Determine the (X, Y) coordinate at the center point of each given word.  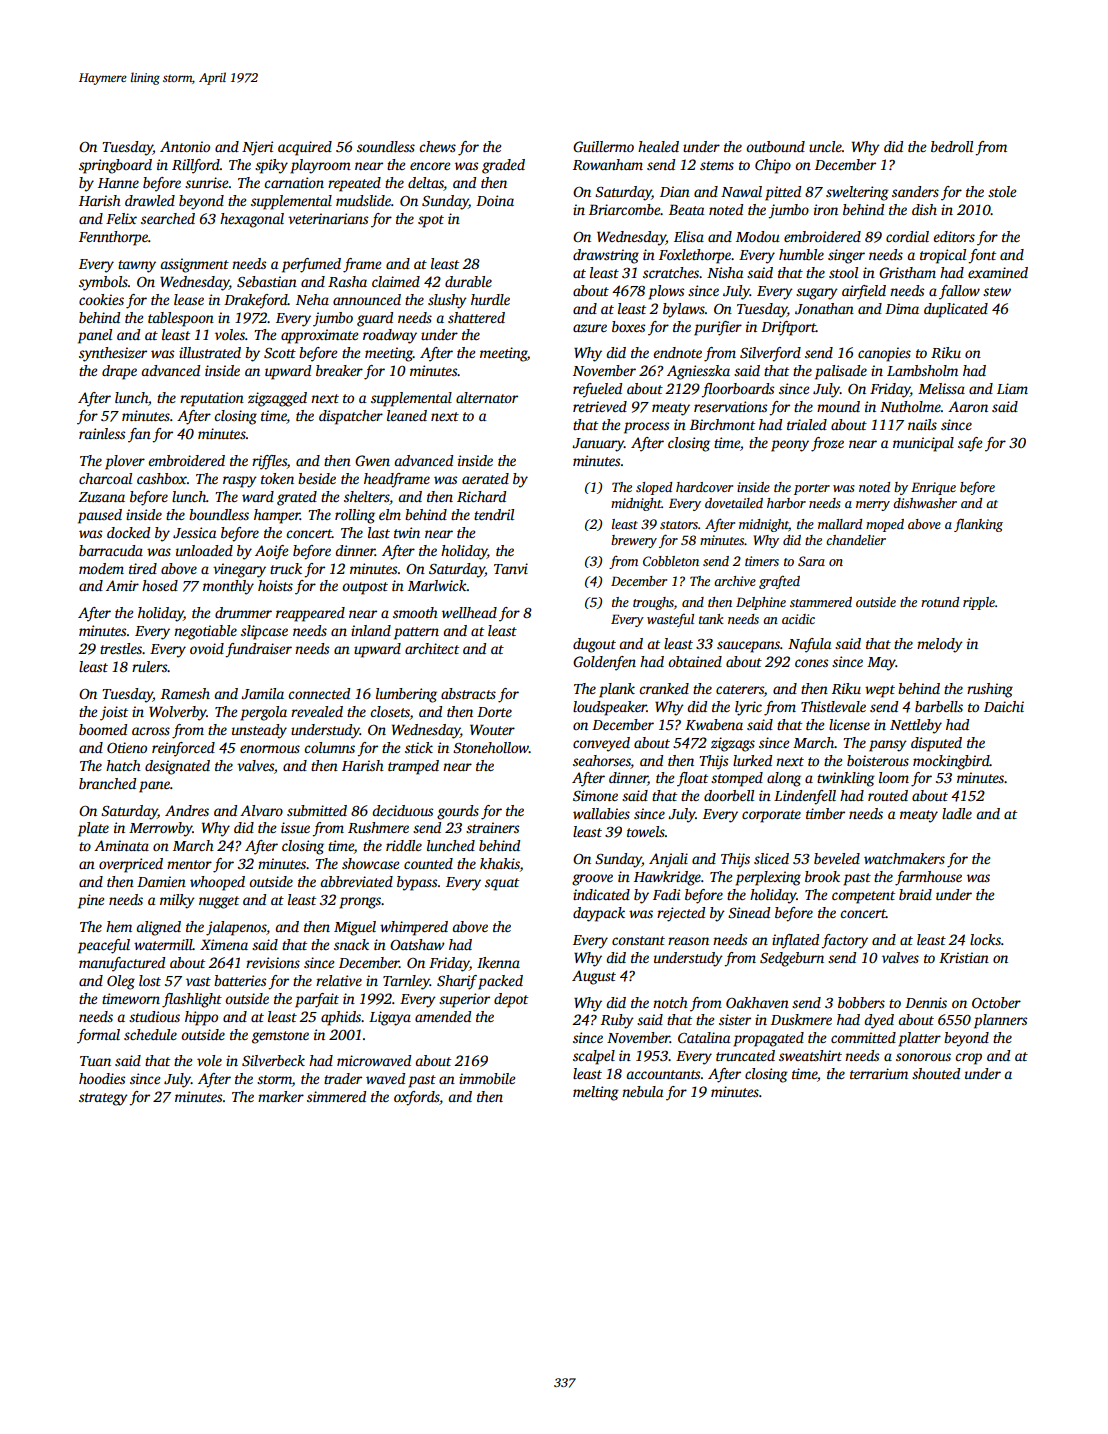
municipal (923, 444)
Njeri (257, 148)
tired (143, 568)
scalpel (594, 1057)
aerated (485, 478)
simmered (336, 1096)
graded (503, 166)
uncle (825, 146)
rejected (681, 914)
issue (295, 827)
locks (985, 939)
